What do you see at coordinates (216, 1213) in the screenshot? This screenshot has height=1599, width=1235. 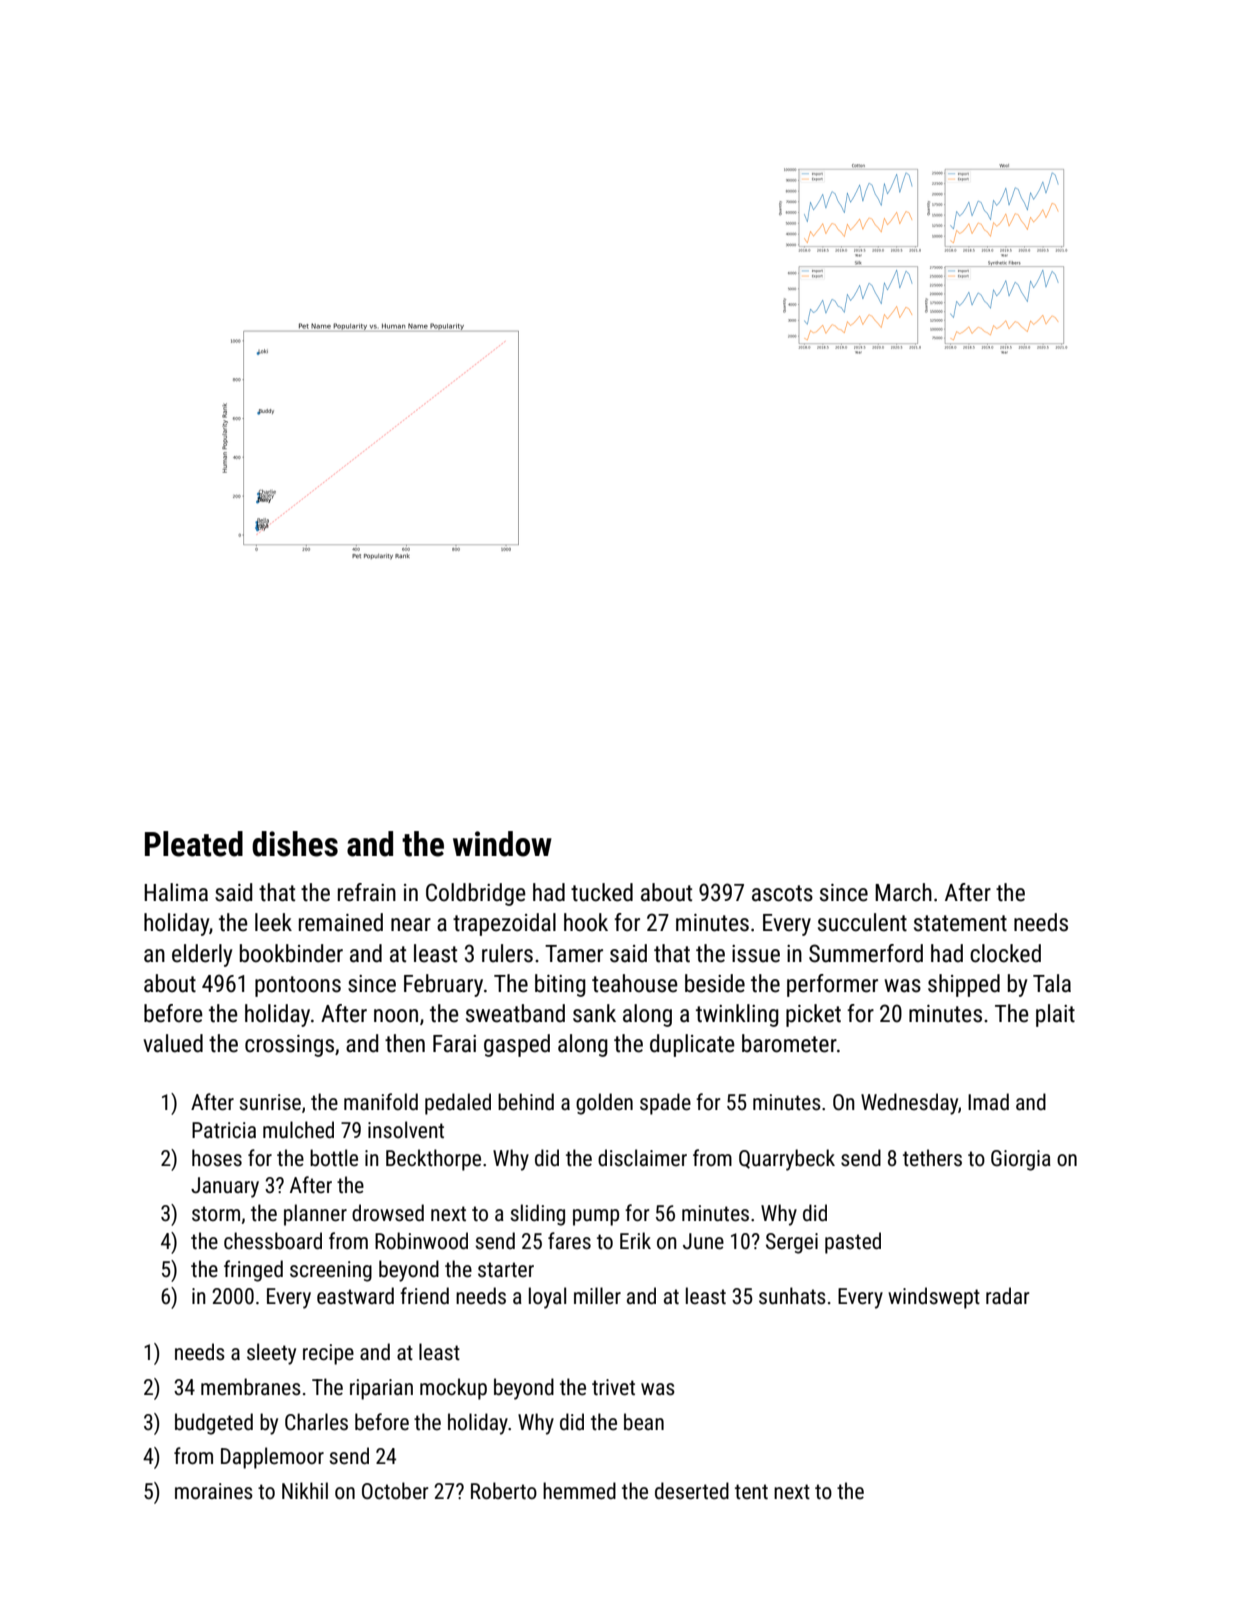 I see `storm` at bounding box center [216, 1213].
